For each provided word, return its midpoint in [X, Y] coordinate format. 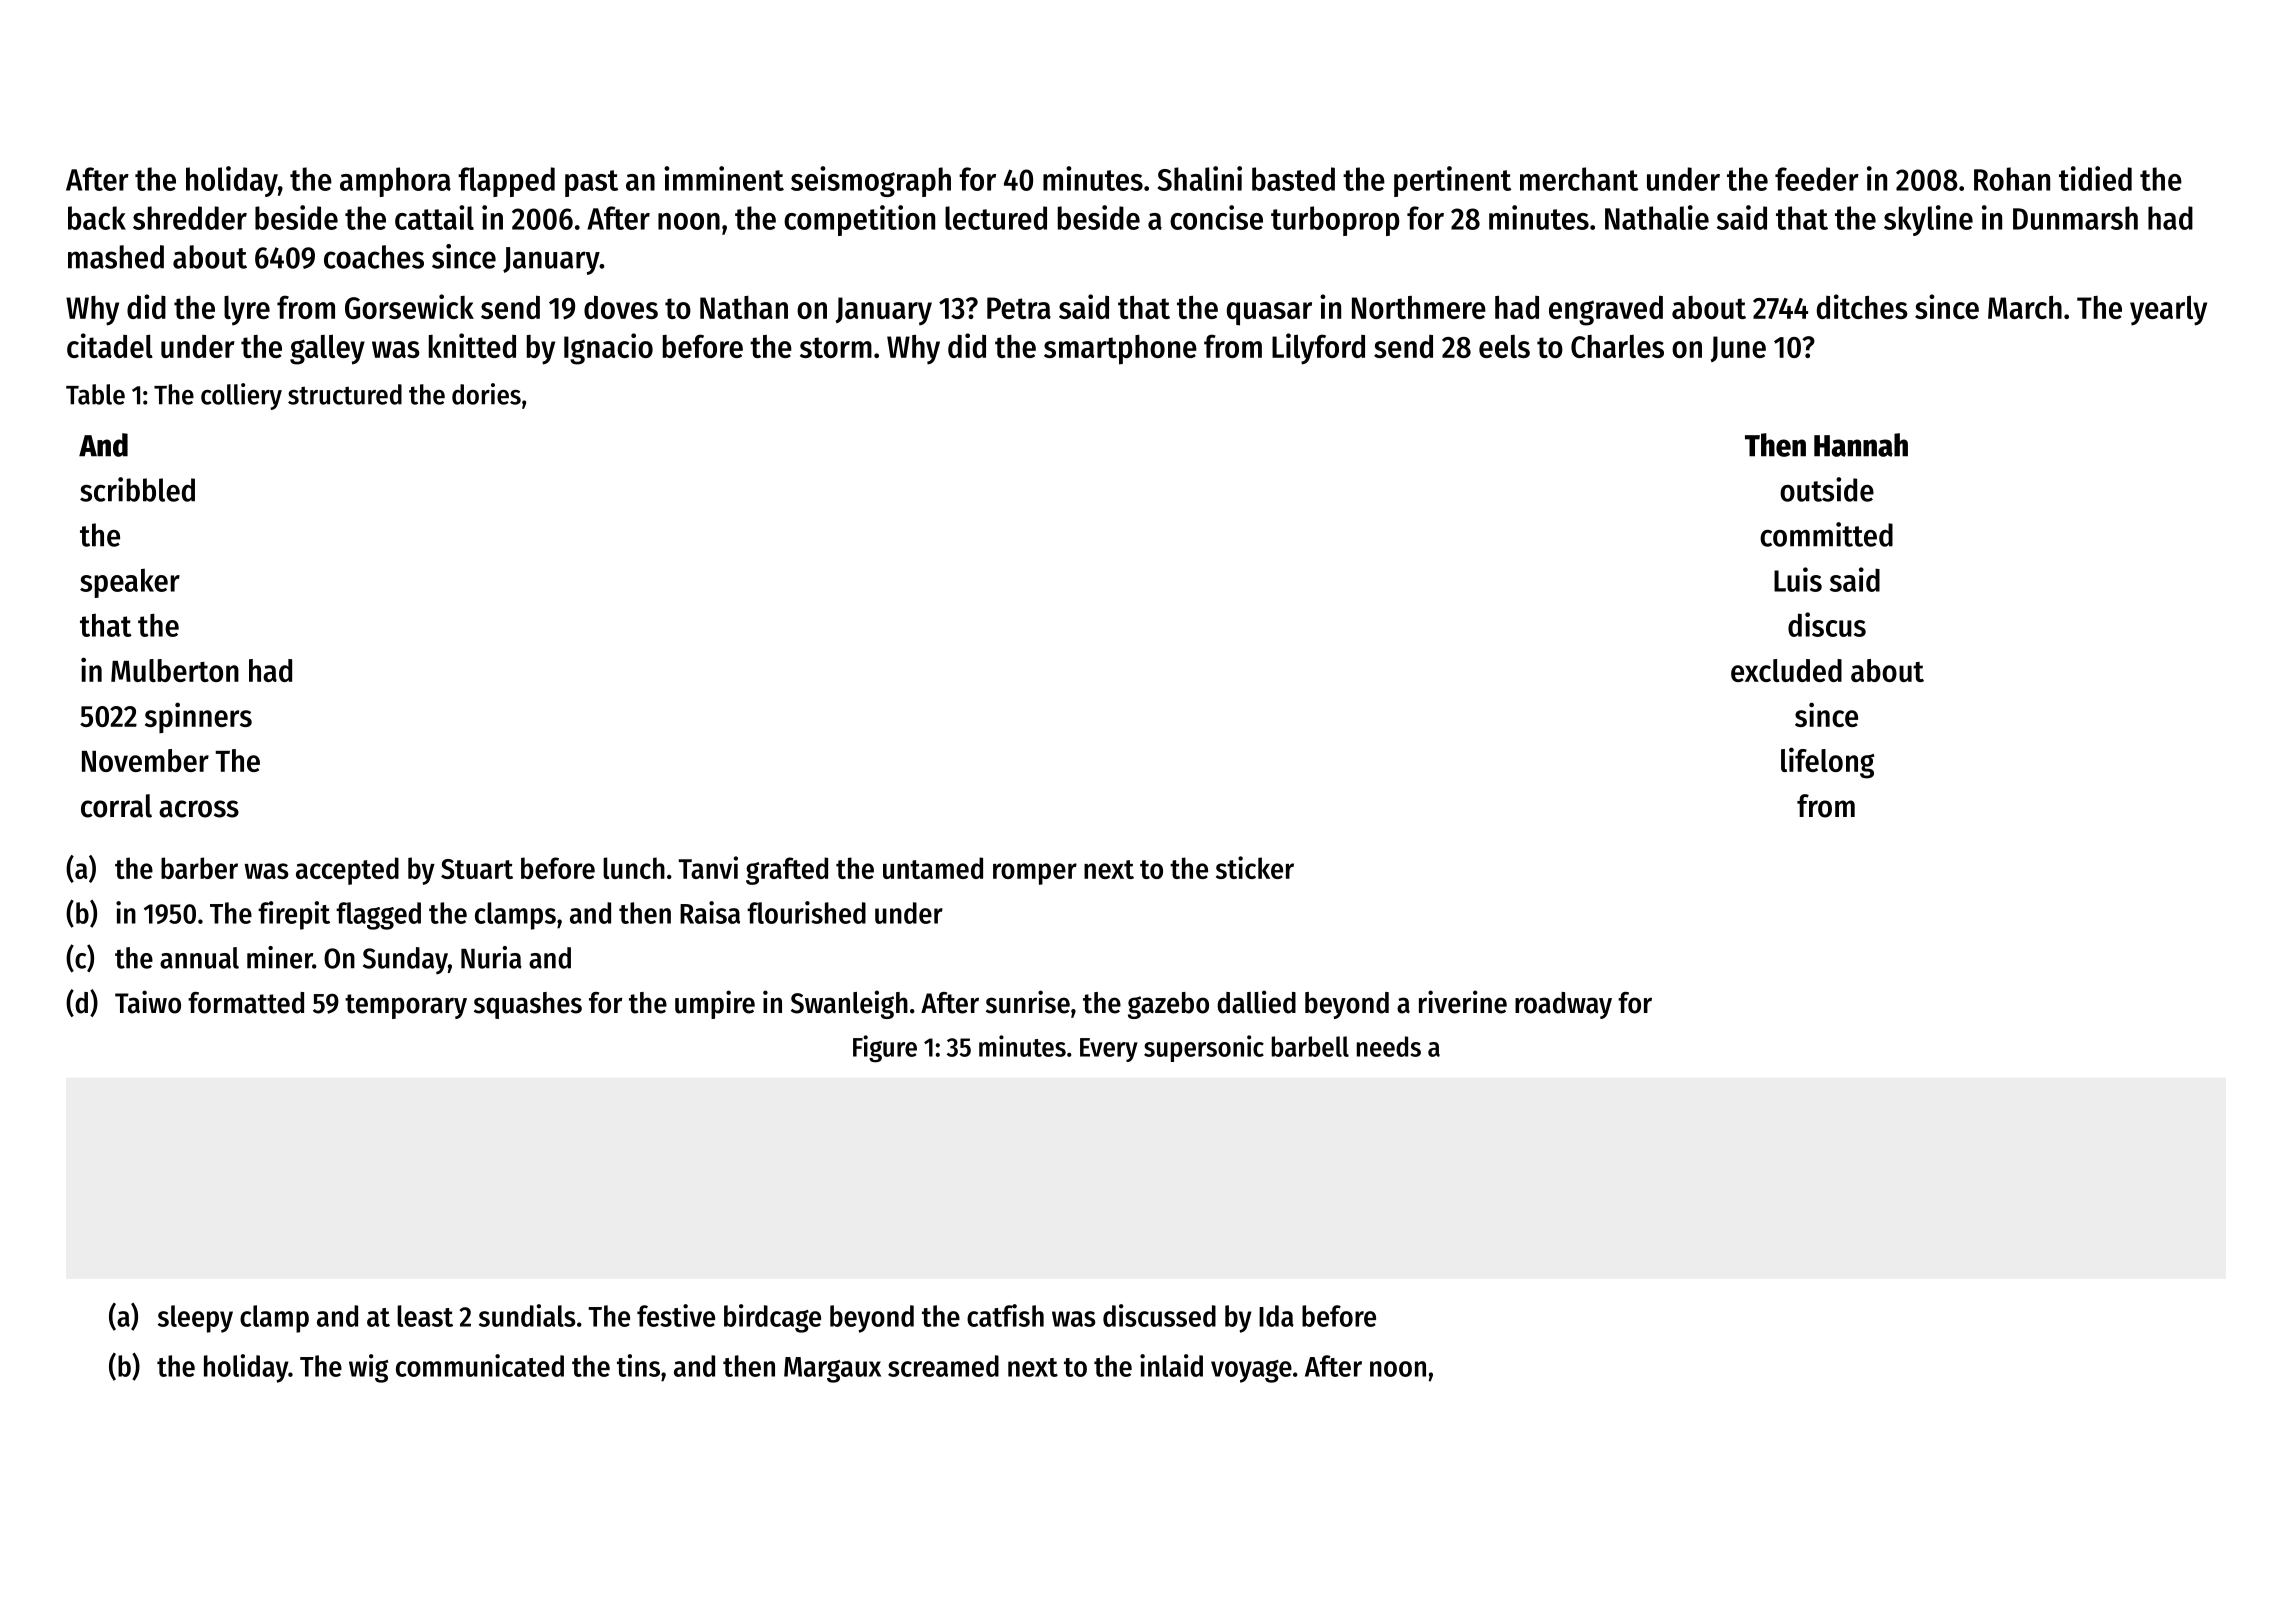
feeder [1817, 179]
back [97, 218]
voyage [1251, 1371]
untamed [933, 868]
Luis [1798, 579]
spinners [198, 717]
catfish [1005, 1315]
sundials [527, 1315]
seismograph [871, 181]
